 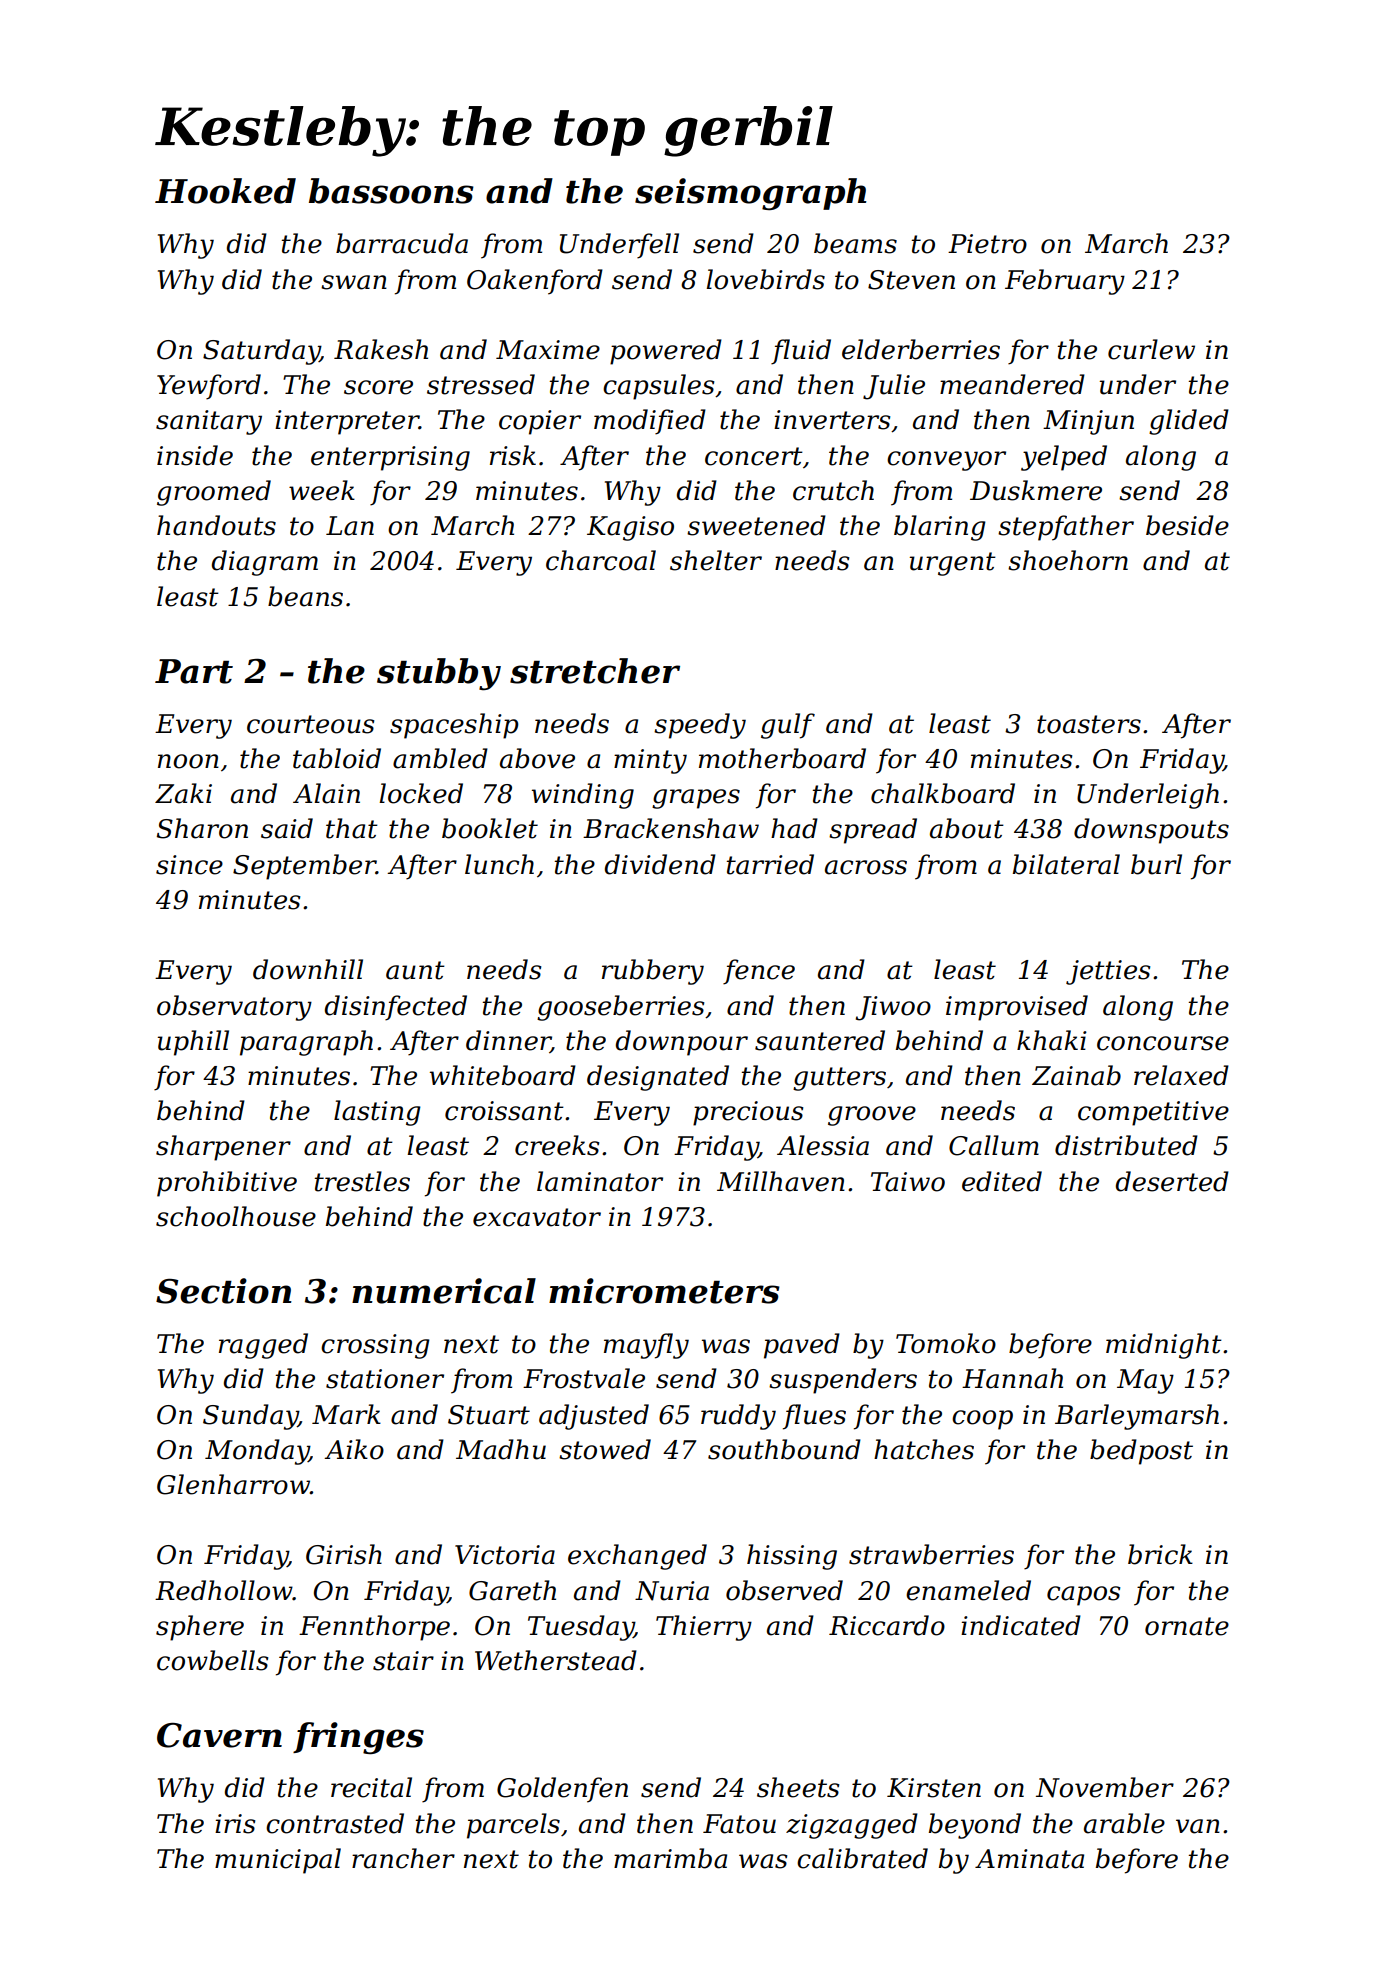 What do you see at coordinates (1108, 972) in the screenshot?
I see `jetties` at bounding box center [1108, 972].
